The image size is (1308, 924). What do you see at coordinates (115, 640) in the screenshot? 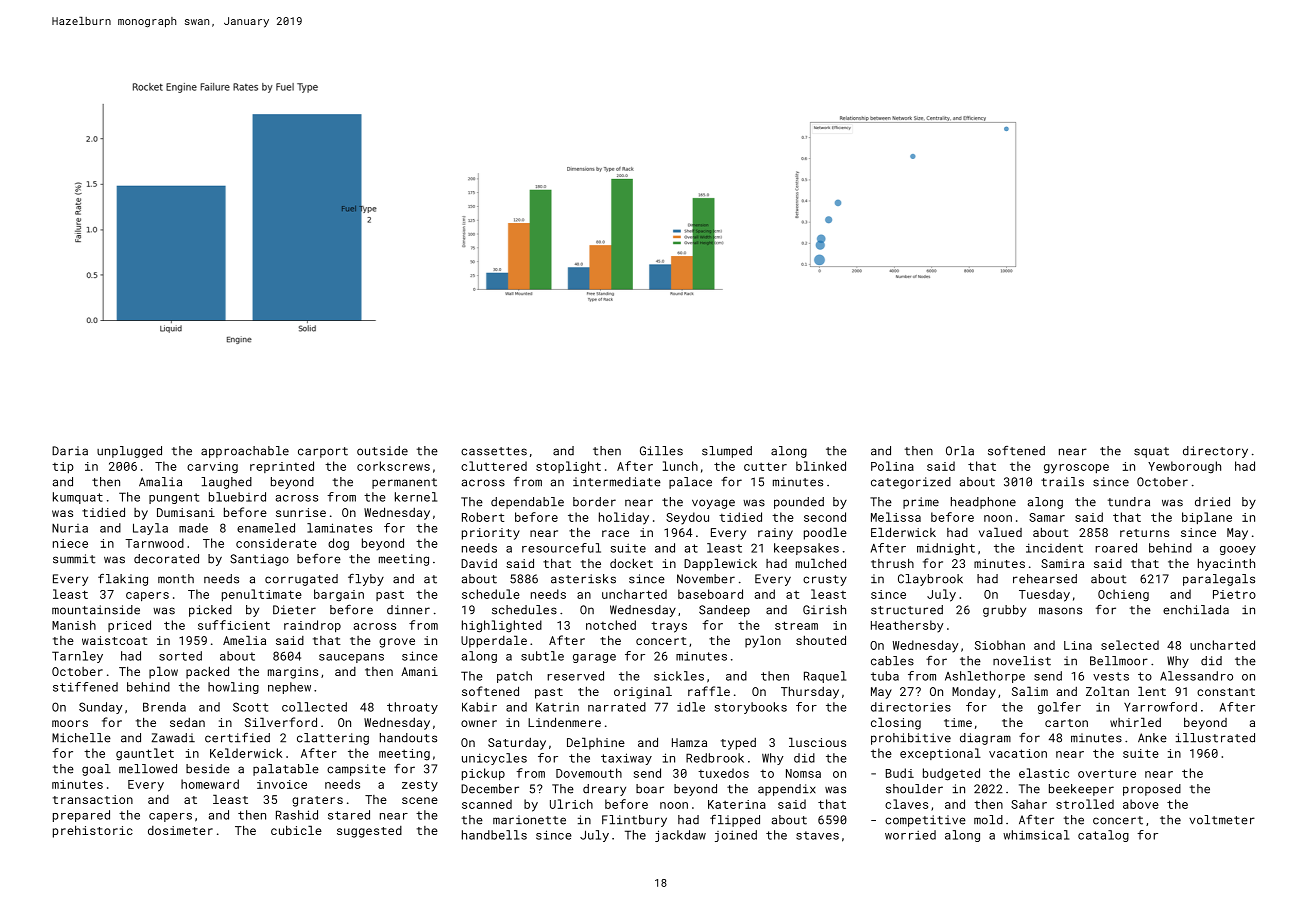
I see `waistcoat` at bounding box center [115, 640].
